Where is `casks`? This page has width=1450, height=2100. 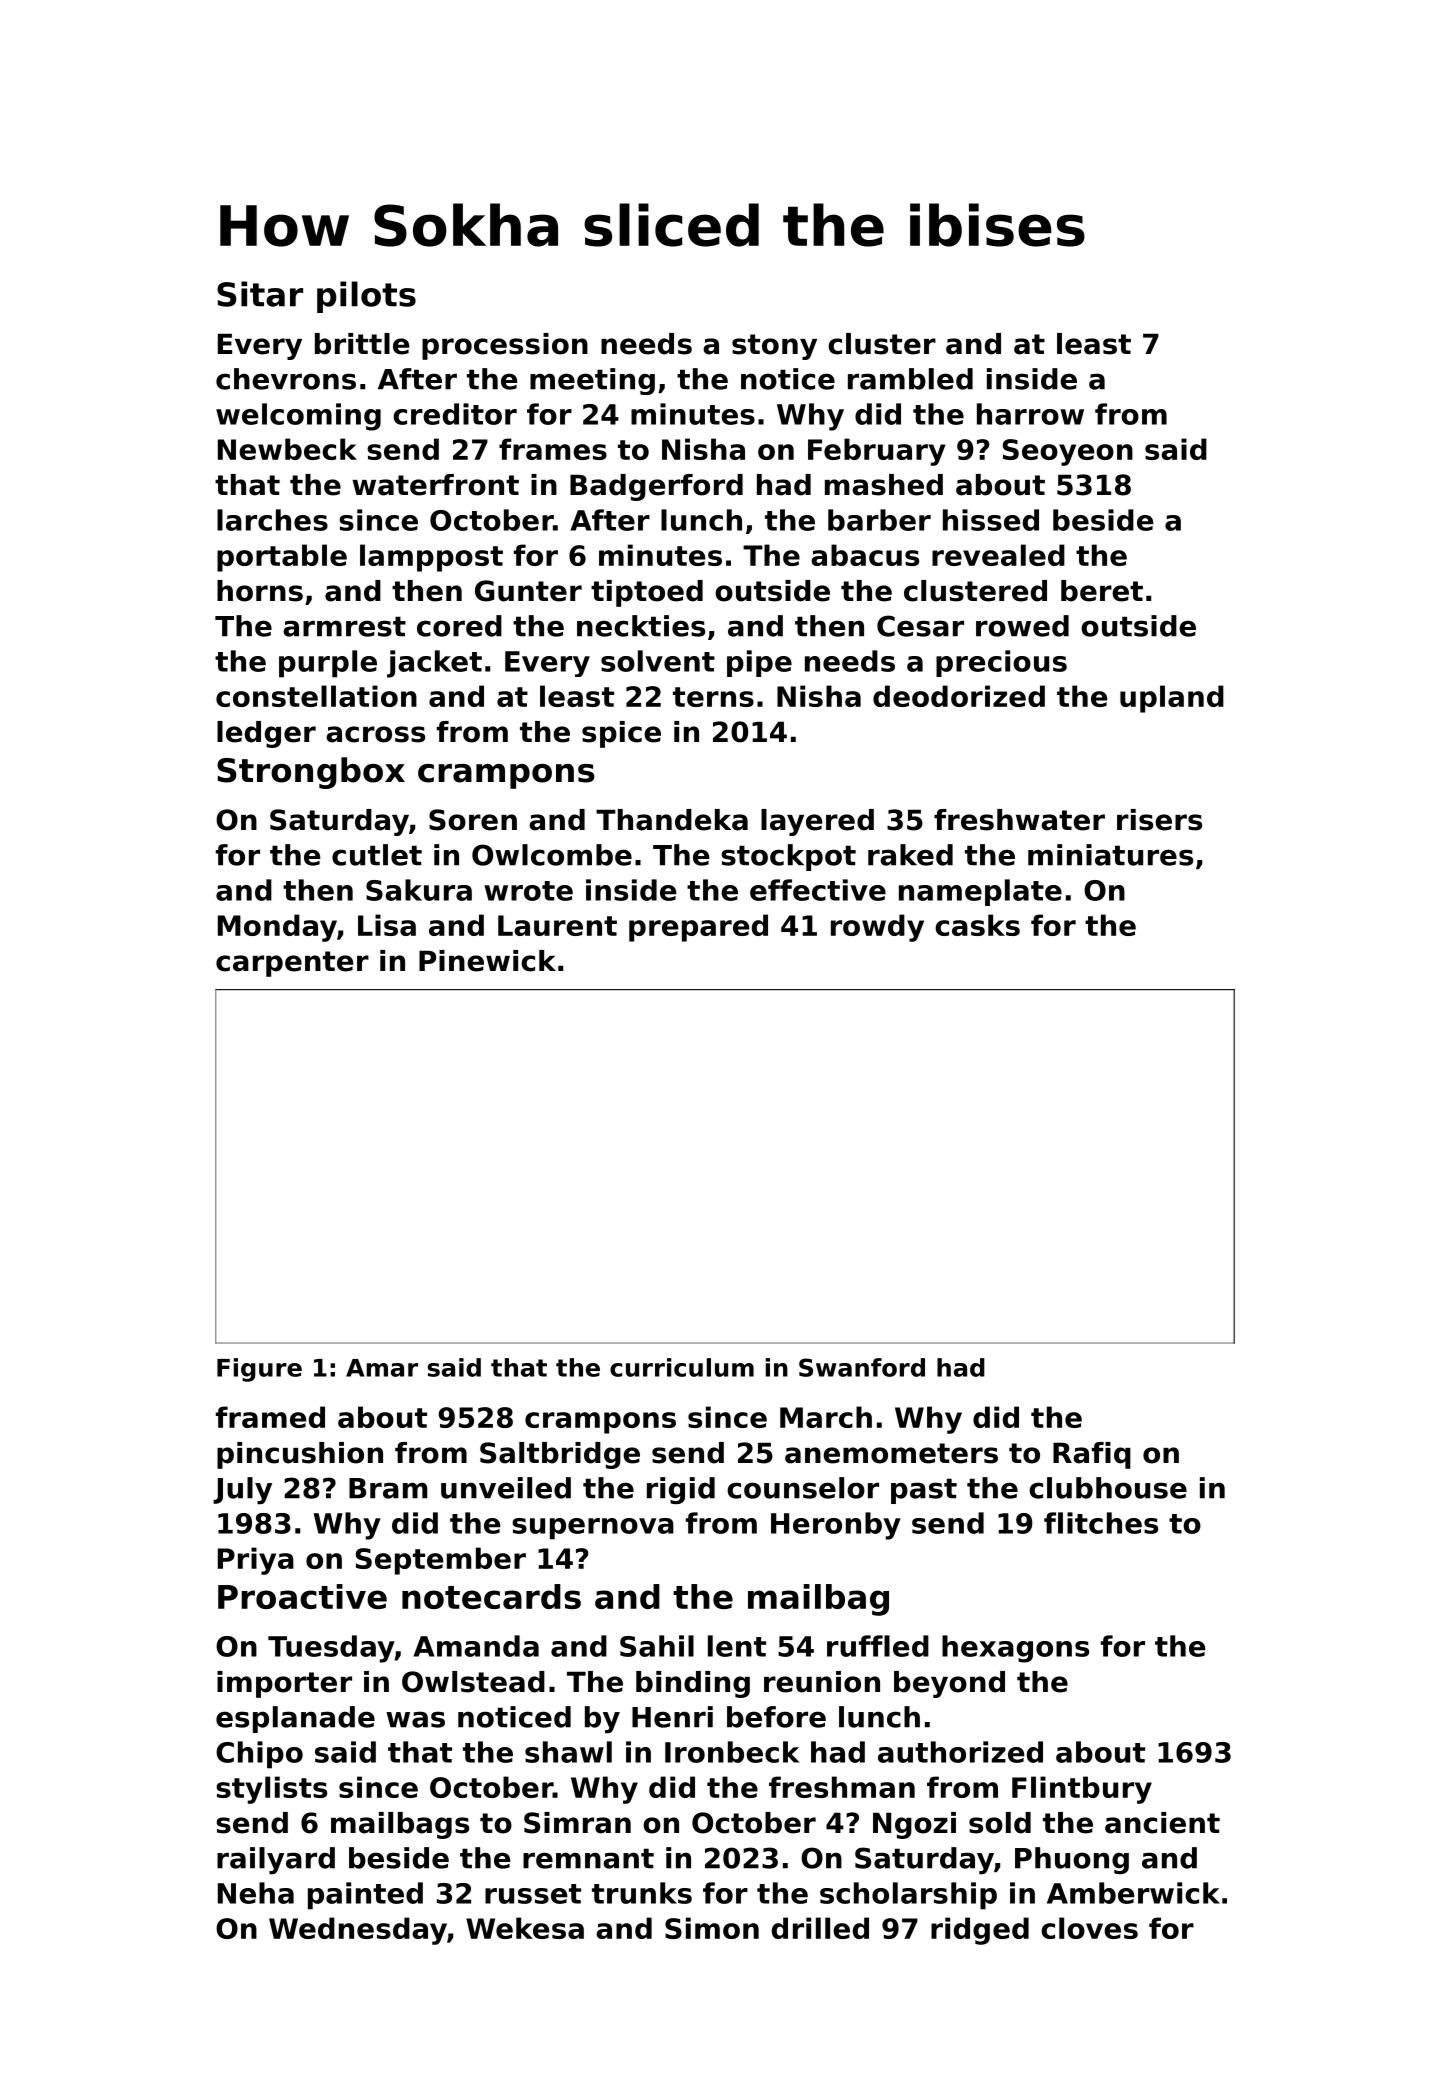 casks is located at coordinates (977, 925).
